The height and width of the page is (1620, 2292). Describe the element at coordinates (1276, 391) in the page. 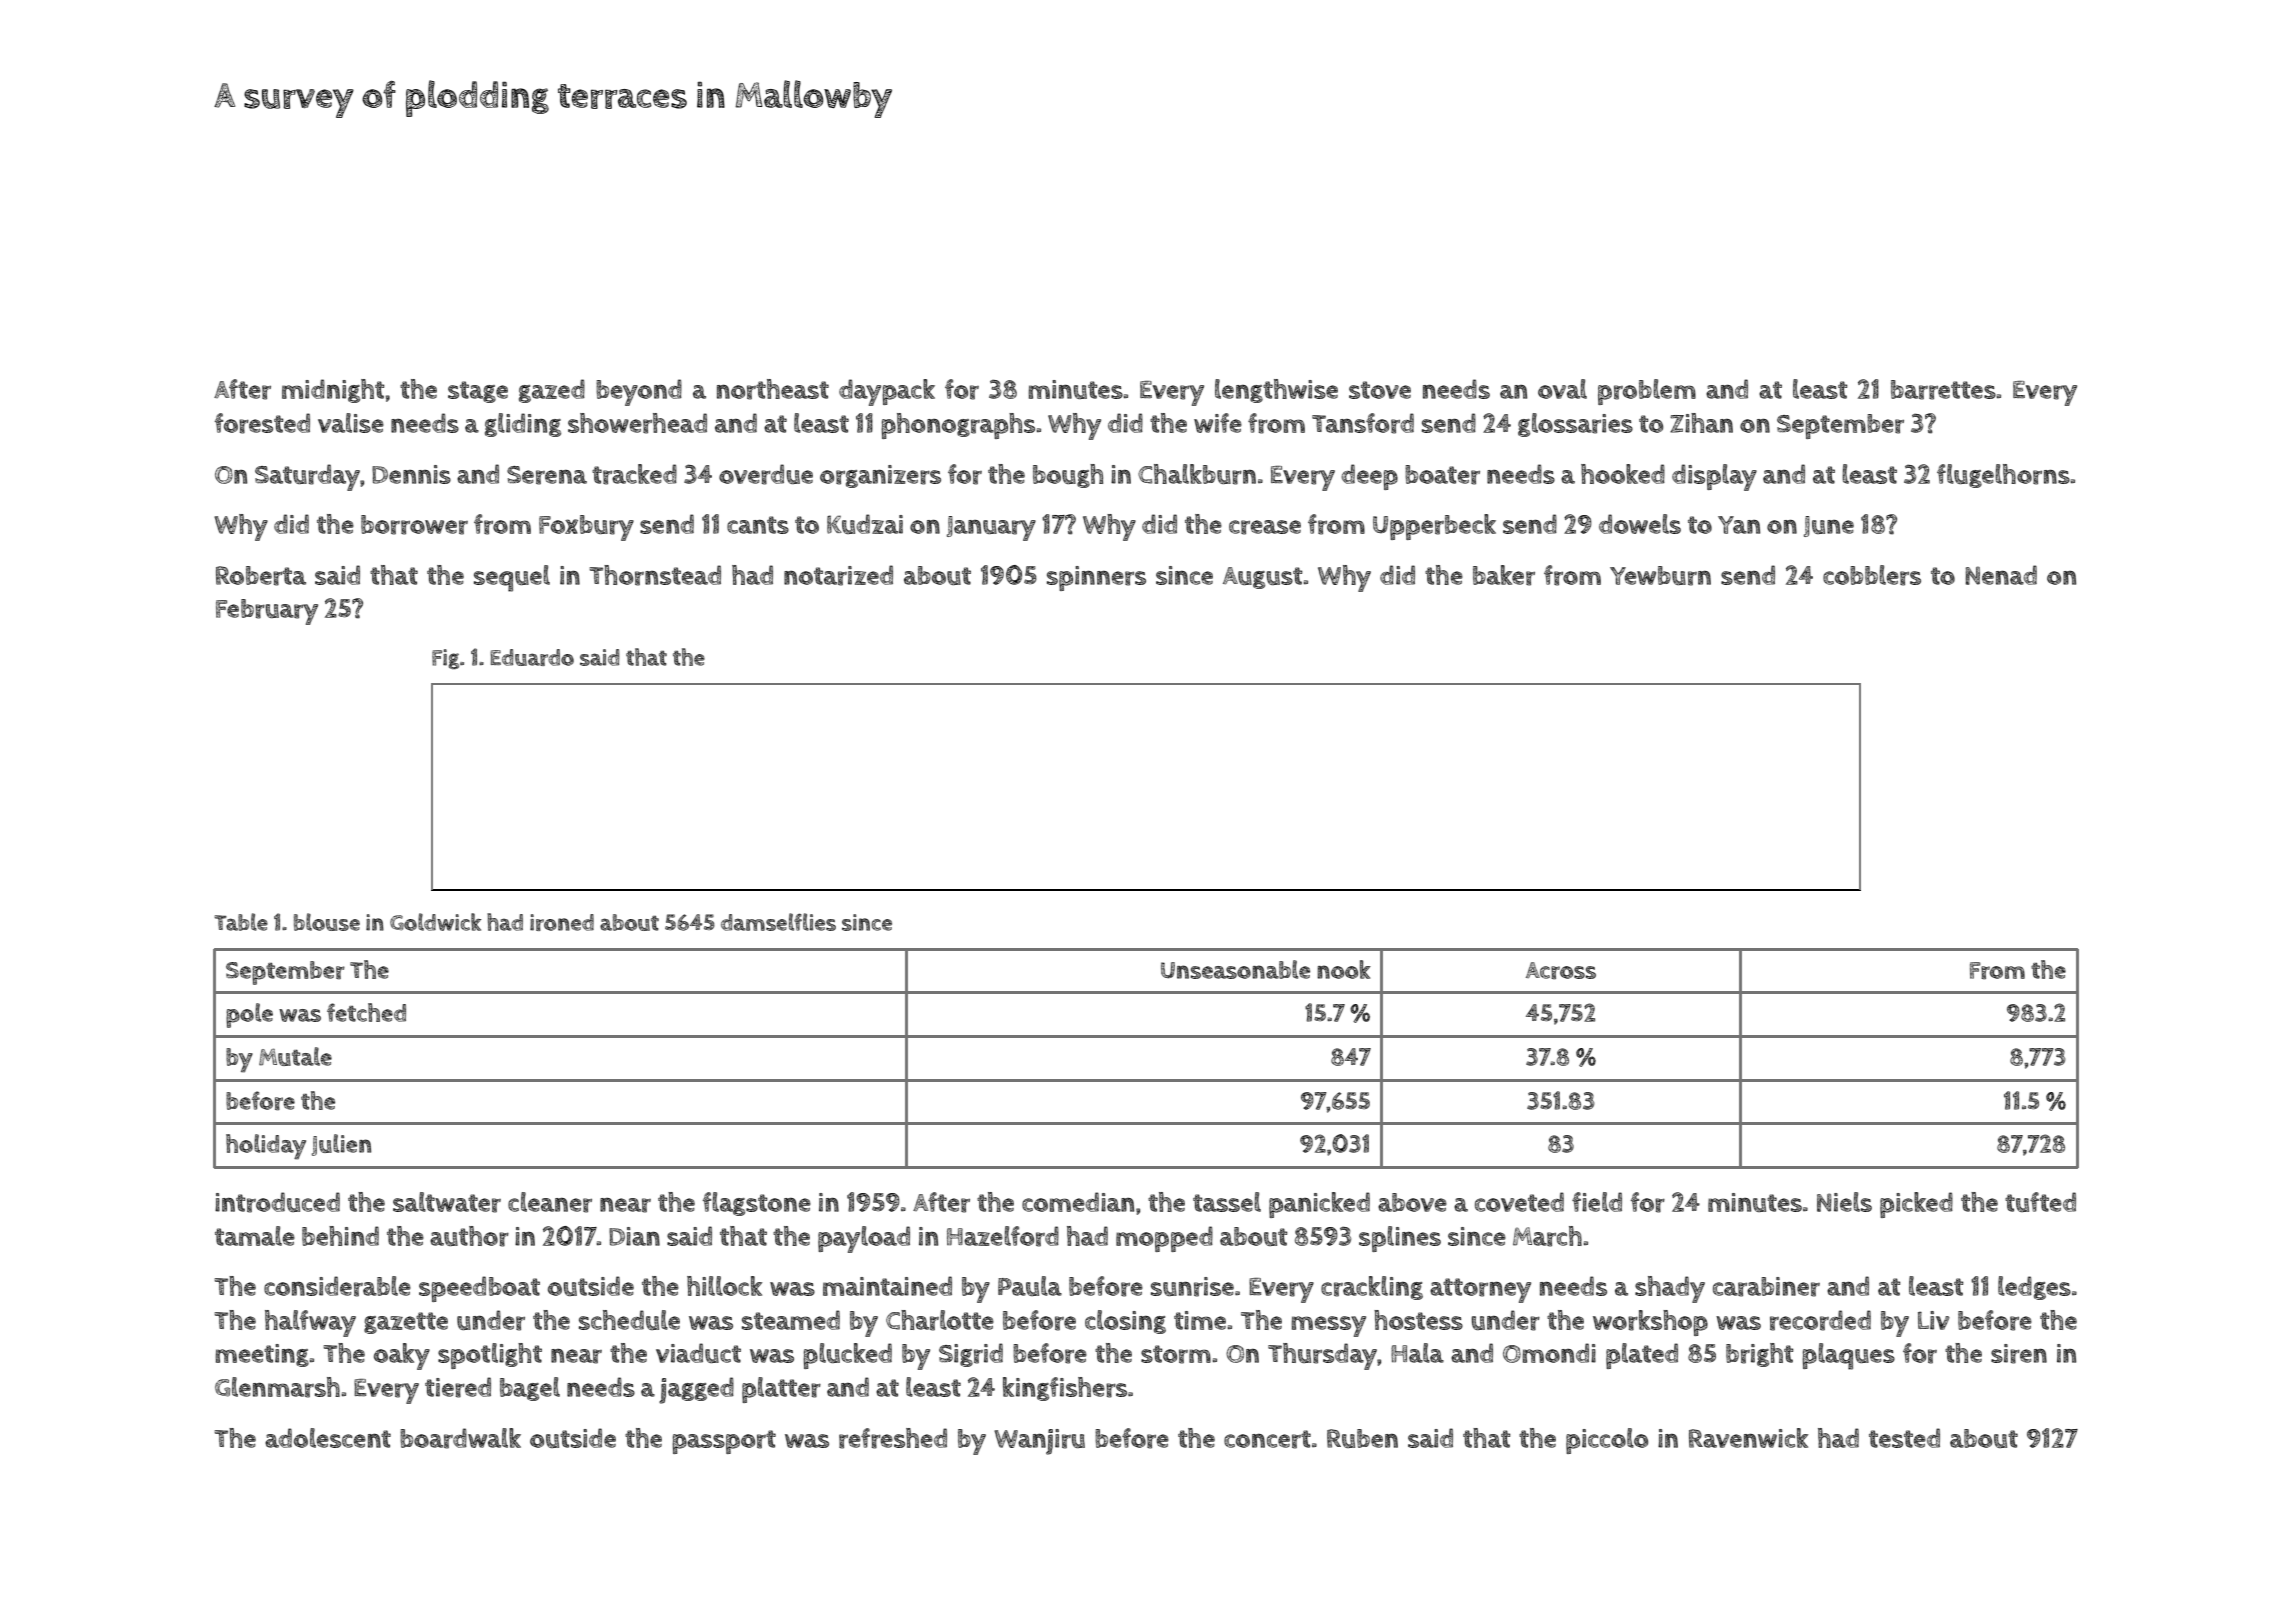

I see `lengthwise` at that location.
